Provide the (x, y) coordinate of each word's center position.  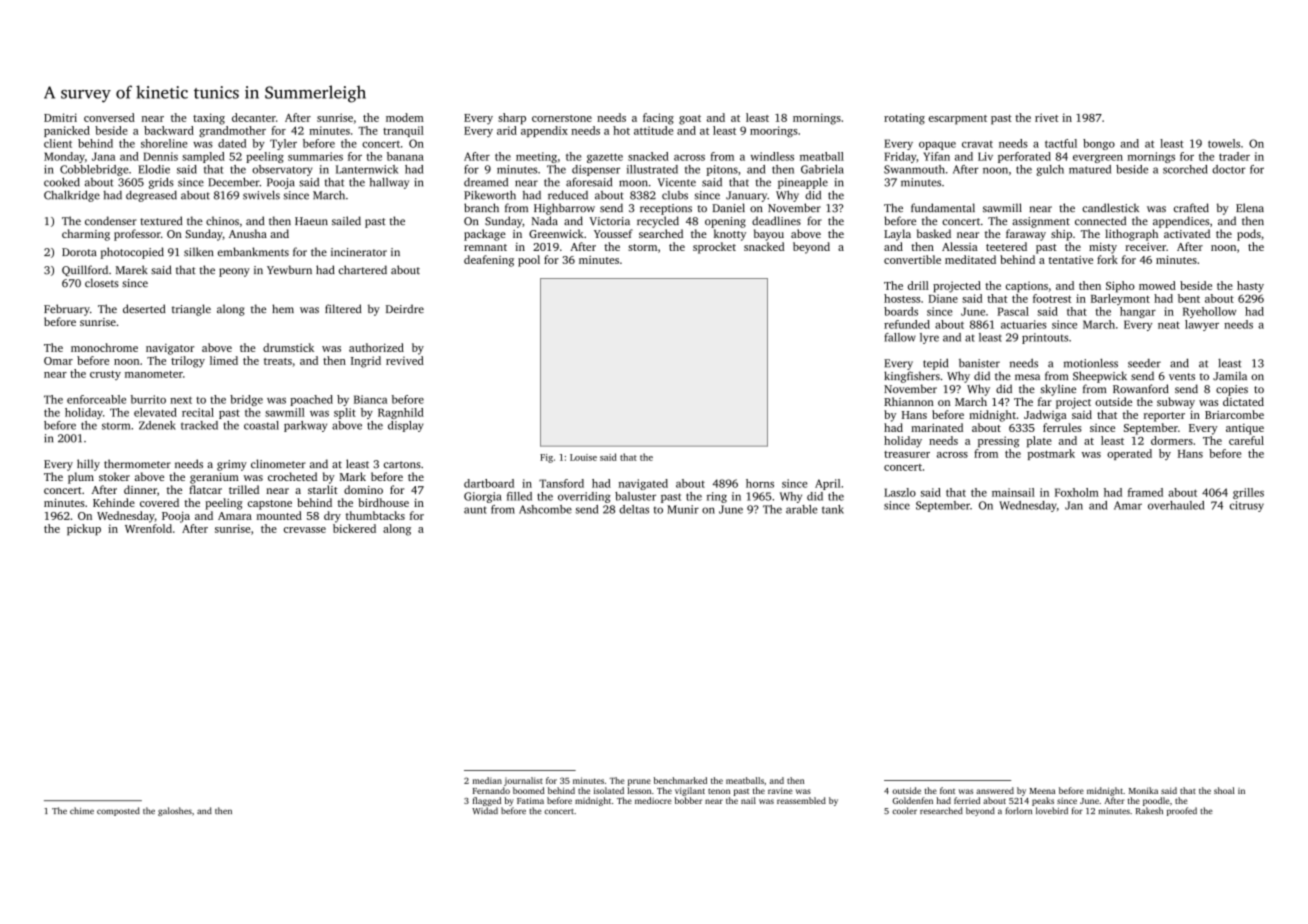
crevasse (305, 530)
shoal (1224, 790)
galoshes (175, 811)
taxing (209, 119)
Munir (683, 509)
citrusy (1247, 506)
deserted (144, 308)
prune (639, 782)
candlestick (1110, 207)
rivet (1046, 117)
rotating (904, 119)
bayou (769, 235)
